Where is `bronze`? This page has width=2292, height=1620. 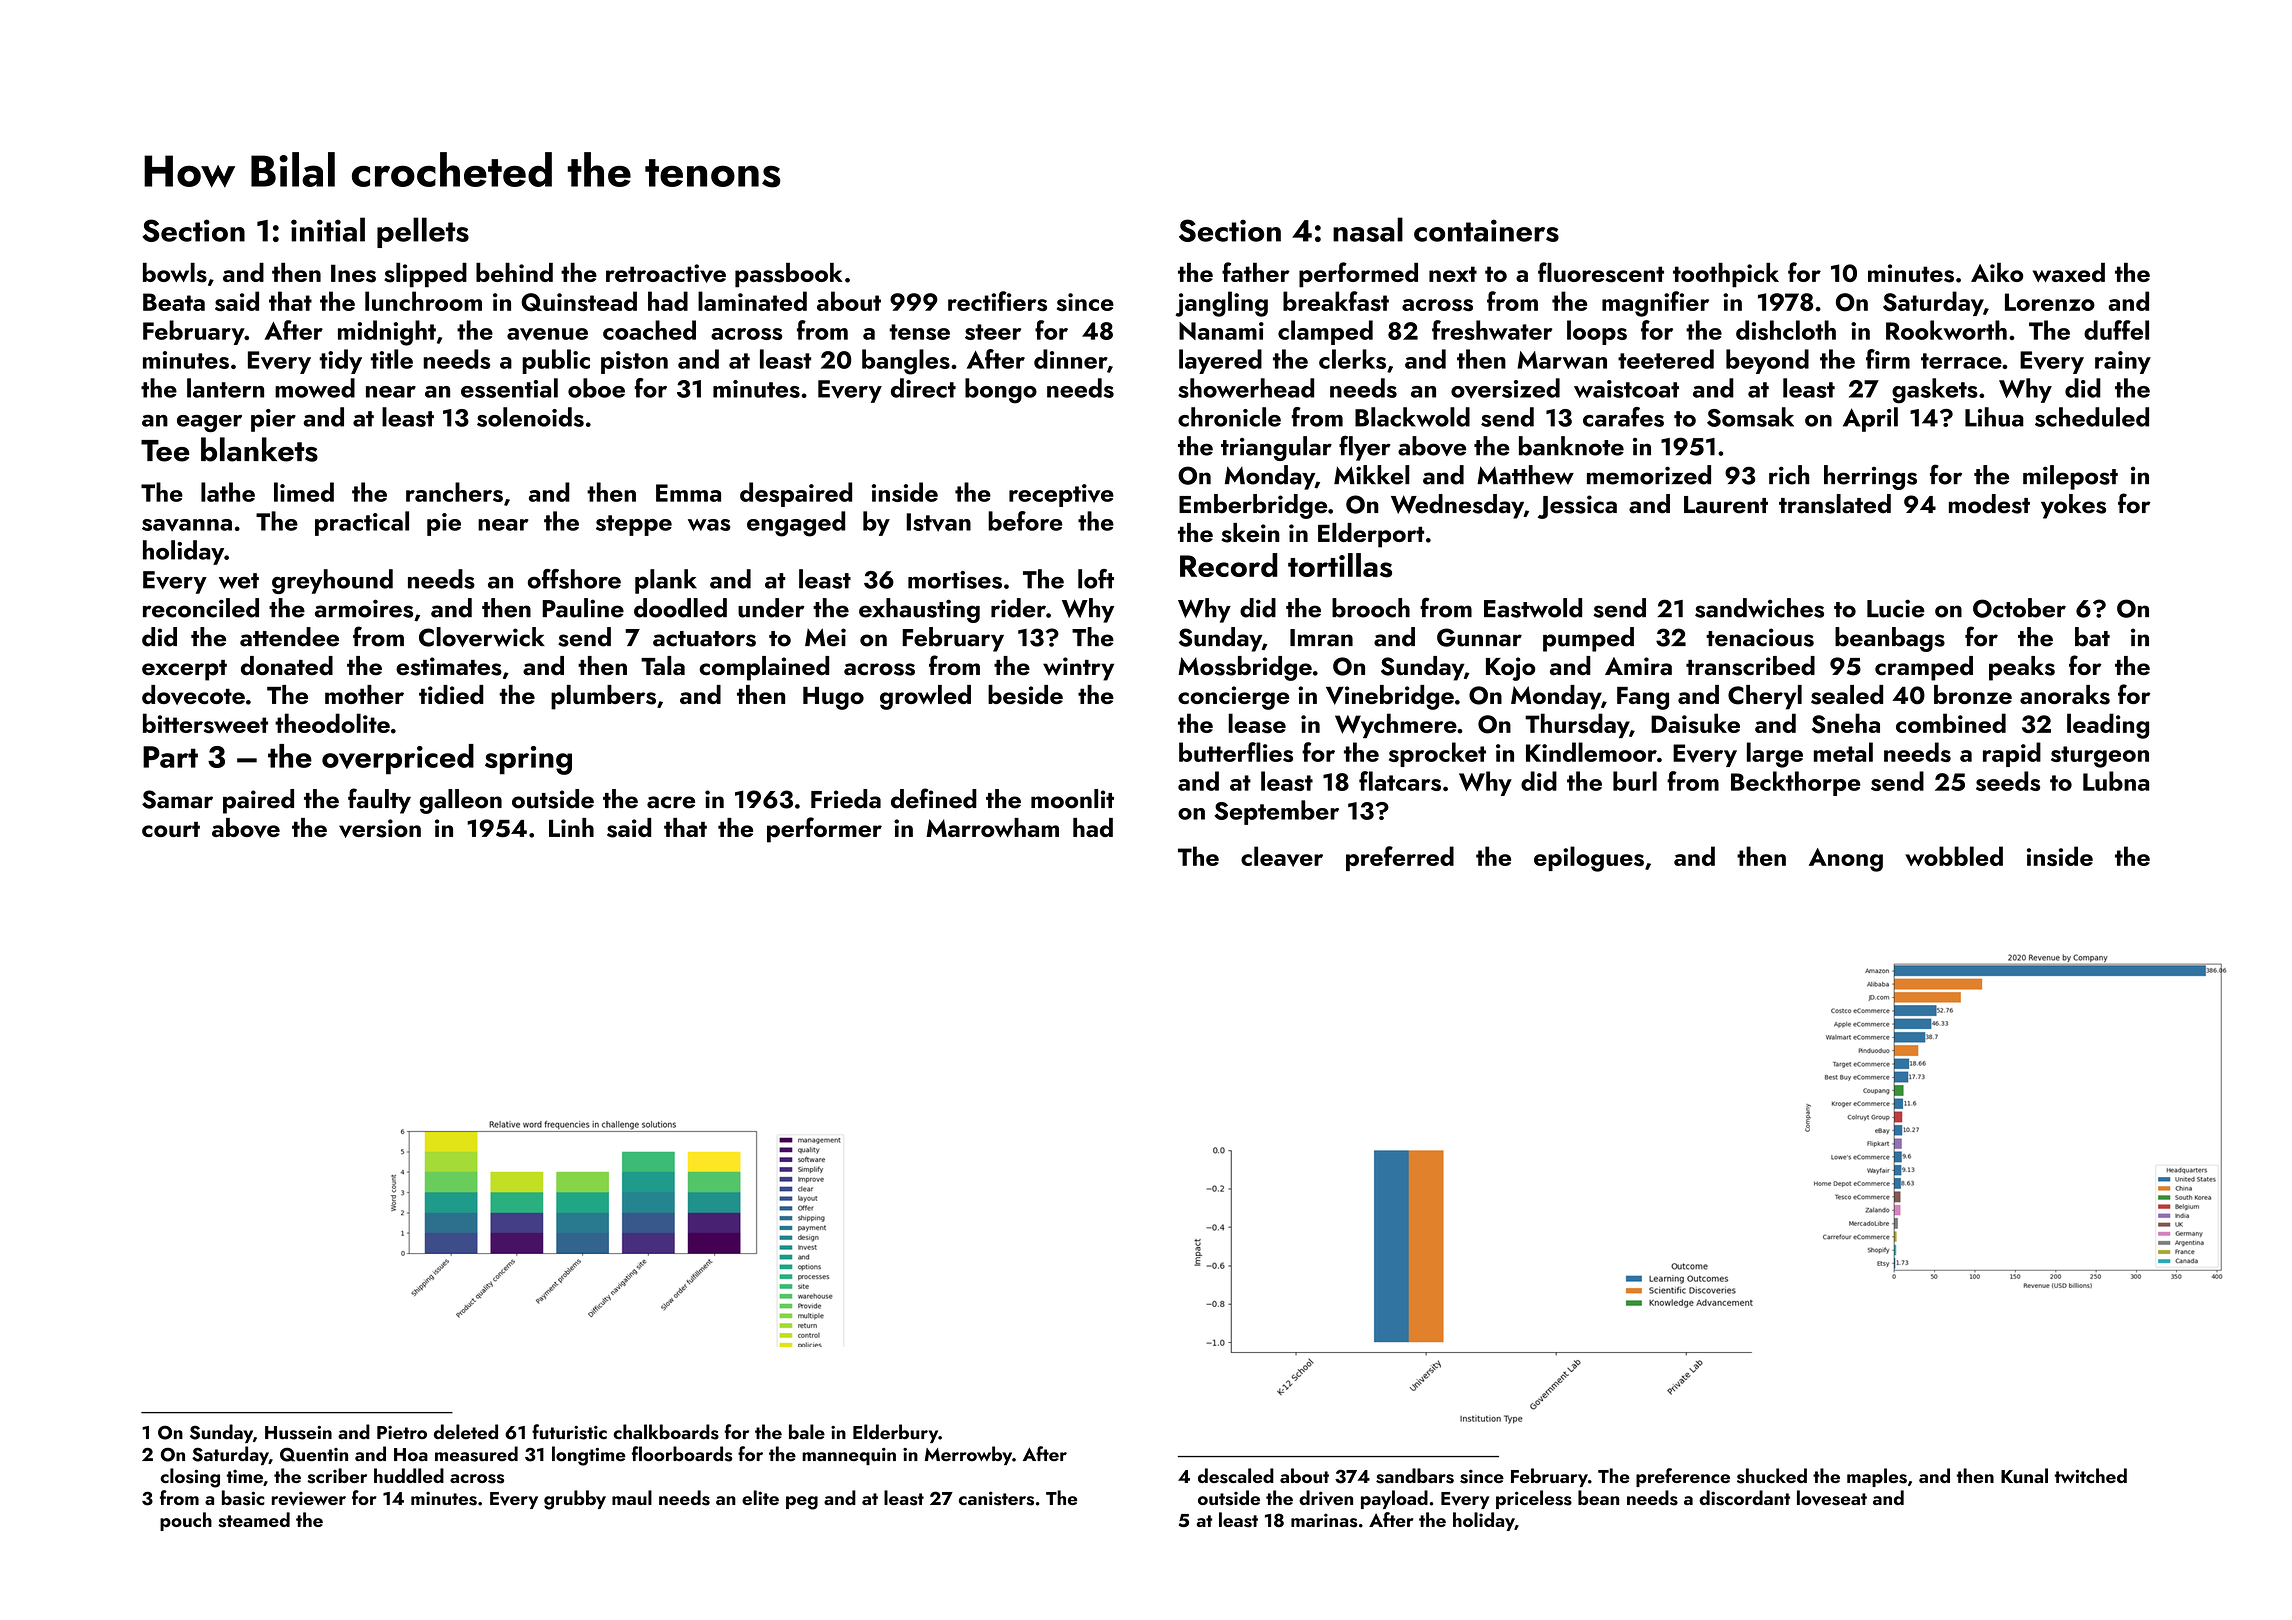
bronze is located at coordinates (1973, 694).
